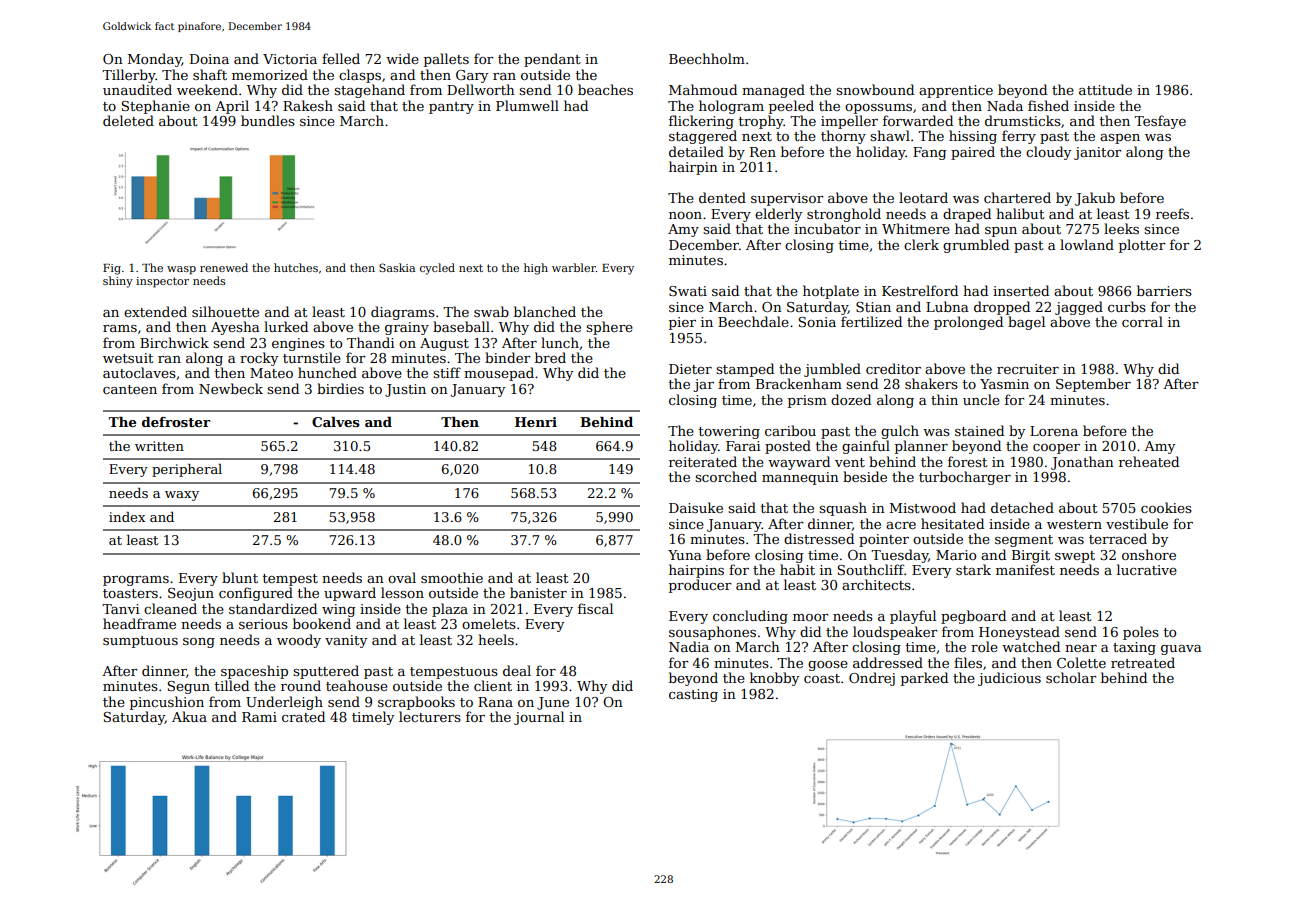  What do you see at coordinates (952, 523) in the document?
I see `hesitated` at bounding box center [952, 523].
